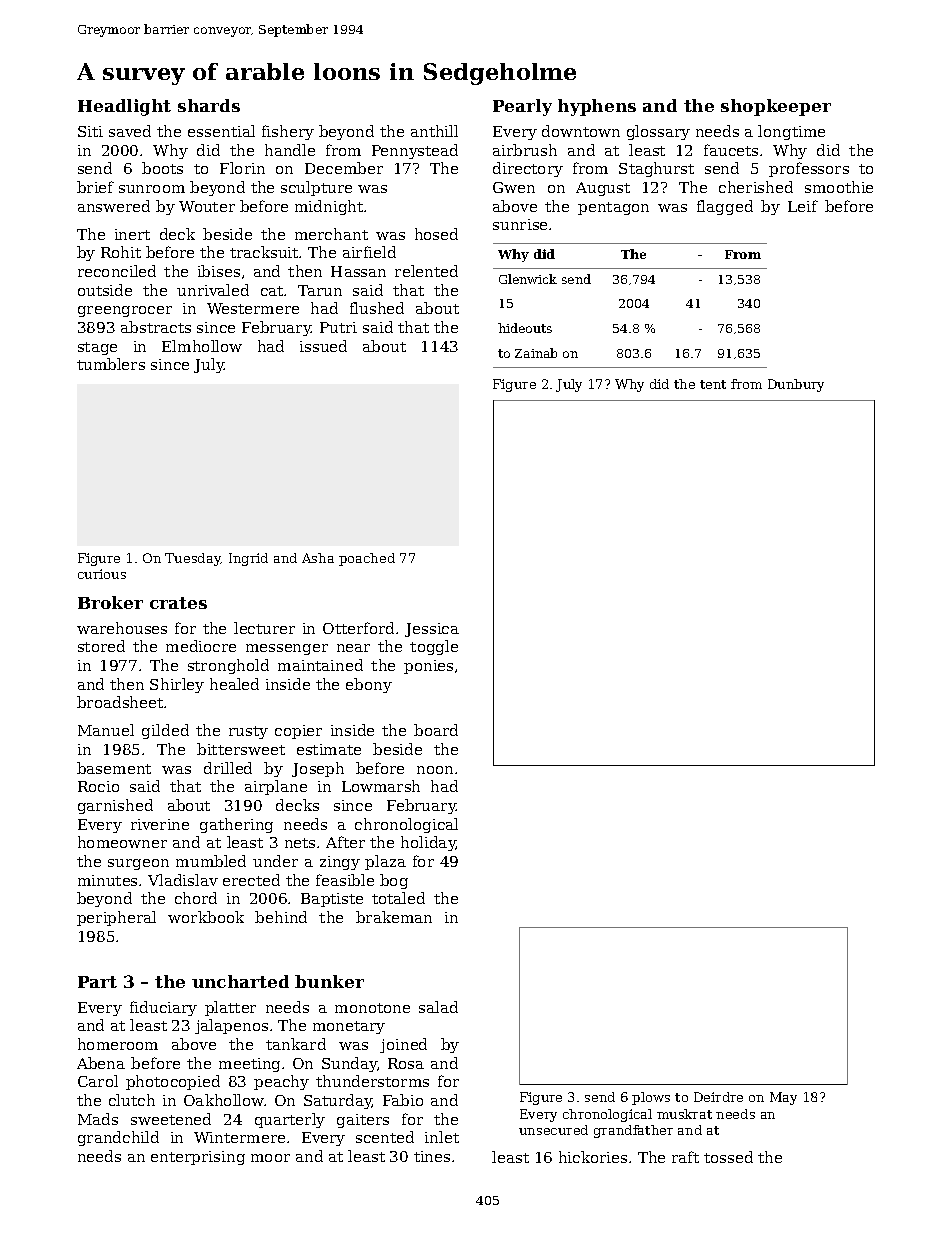 This image has width=952, height=1233. I want to click on Elmhollow, so click(202, 346).
